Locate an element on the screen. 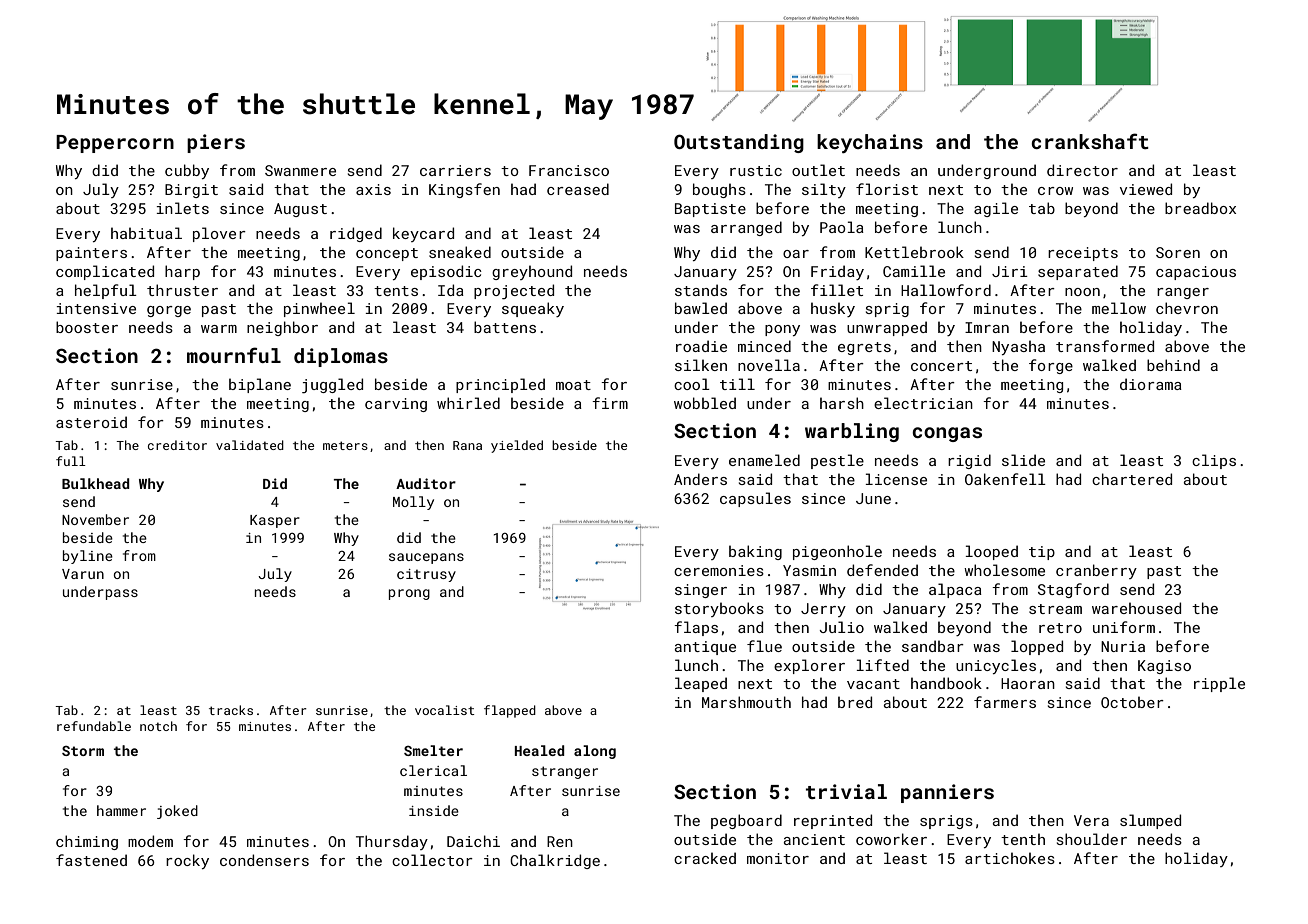 The width and height of the screenshot is (1308, 924). Varun is located at coordinates (83, 574).
